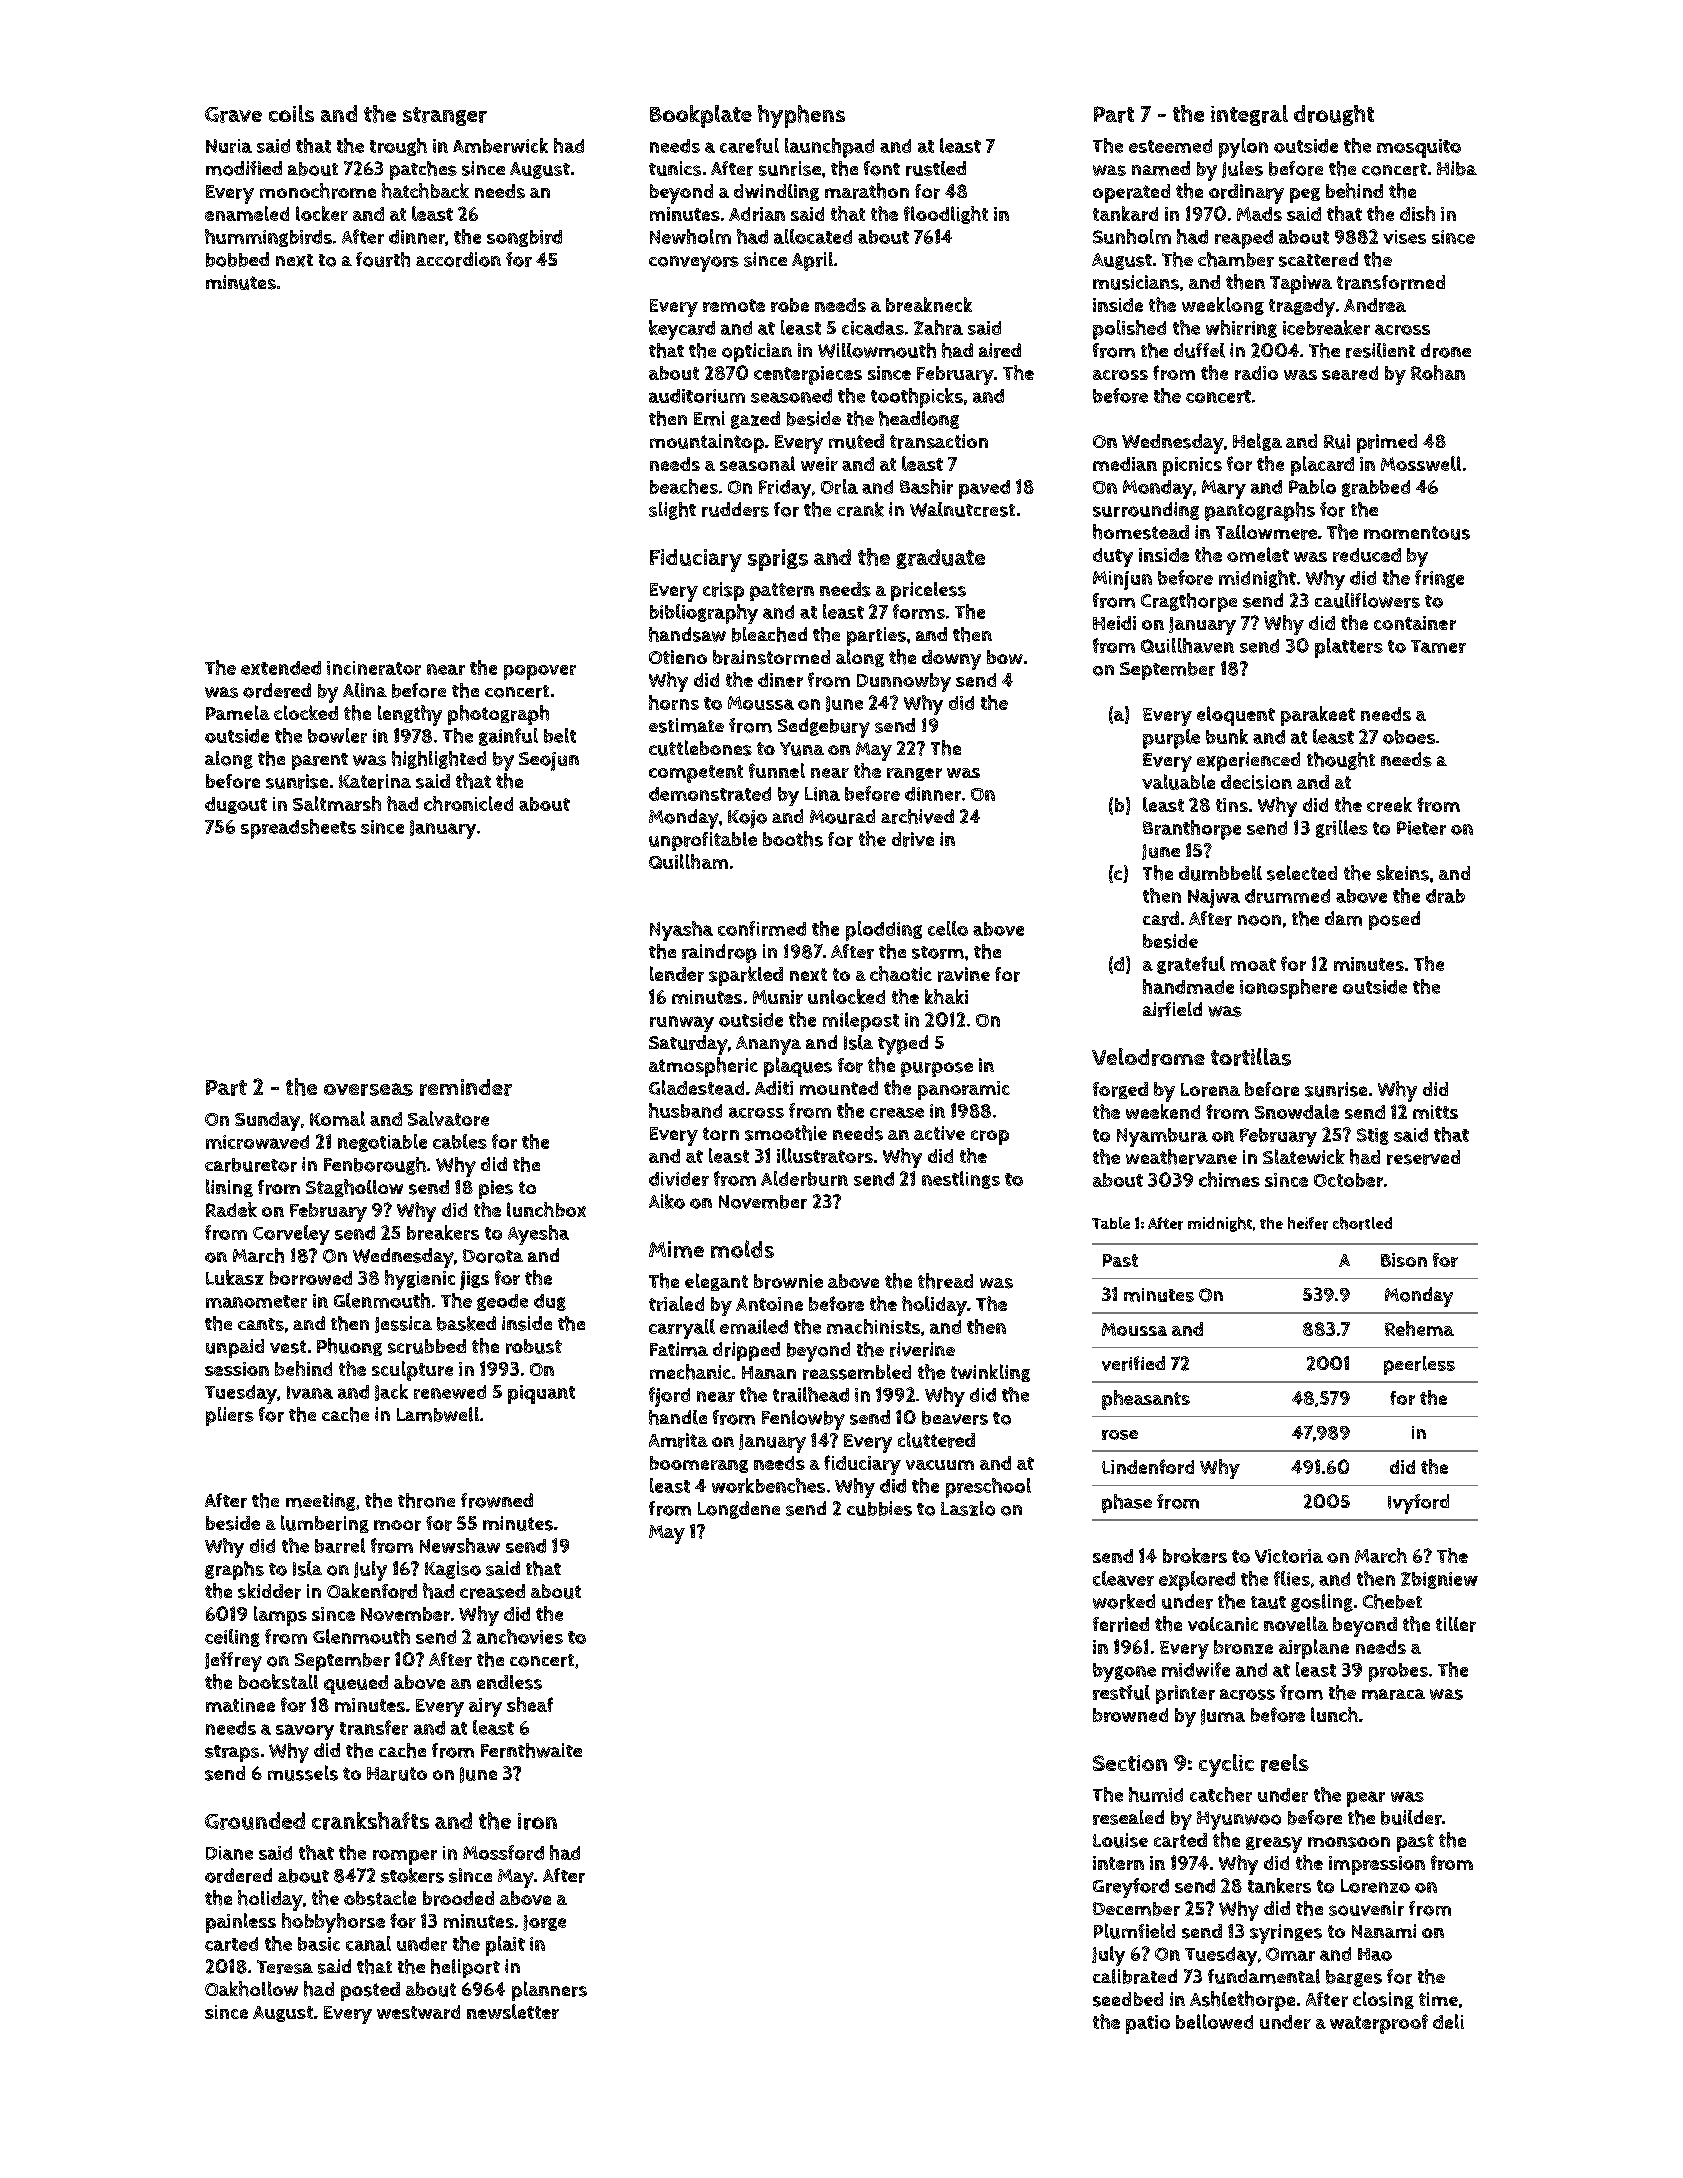  What do you see at coordinates (298, 829) in the screenshot?
I see `spreadsheets` at bounding box center [298, 829].
